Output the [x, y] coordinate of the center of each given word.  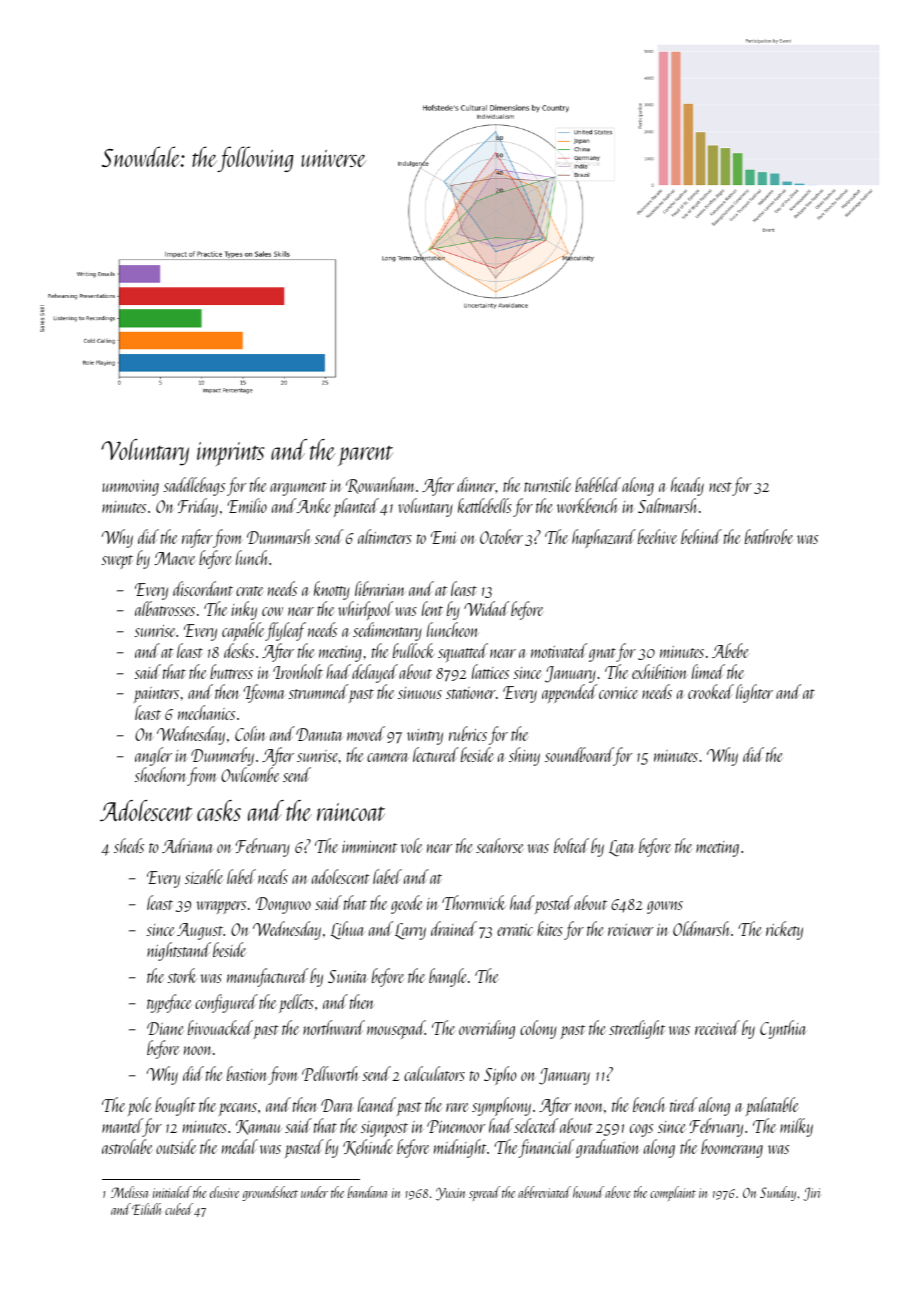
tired [683, 1104]
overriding [487, 1029]
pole [139, 1106]
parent [365, 455]
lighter [754, 693]
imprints [230, 454]
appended [569, 693]
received [717, 1027]
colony [538, 1029]
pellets [296, 1003]
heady [687, 486]
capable [243, 631]
